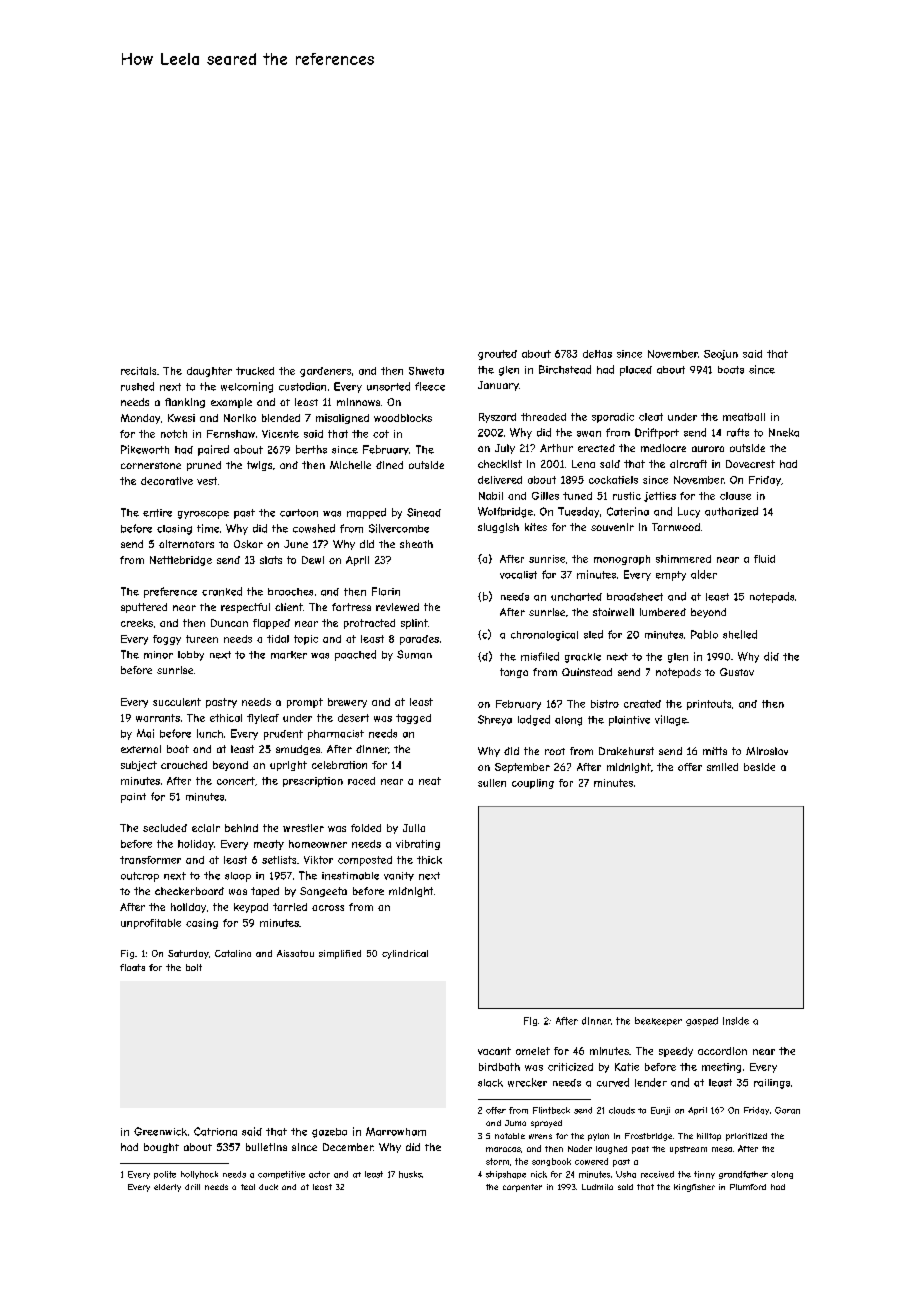 The height and width of the page is (1308, 924). What do you see at coordinates (165, 1175) in the page?
I see `polite` at bounding box center [165, 1175].
